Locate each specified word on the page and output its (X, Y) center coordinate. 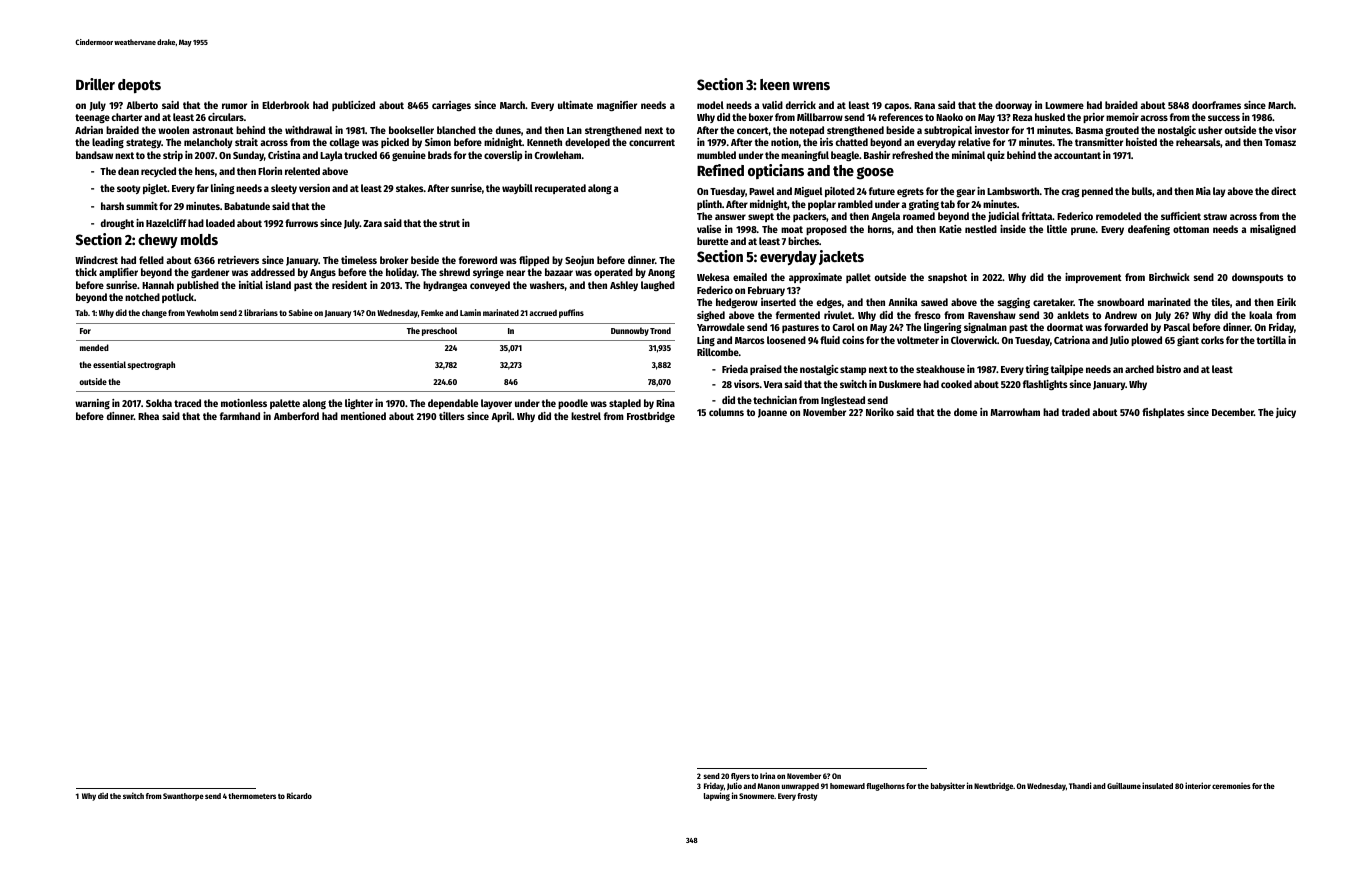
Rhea (148, 416)
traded (1076, 412)
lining (223, 189)
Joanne (772, 413)
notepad (807, 131)
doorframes (1216, 105)
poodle (573, 404)
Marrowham (1015, 412)
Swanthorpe (183, 797)
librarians (261, 312)
